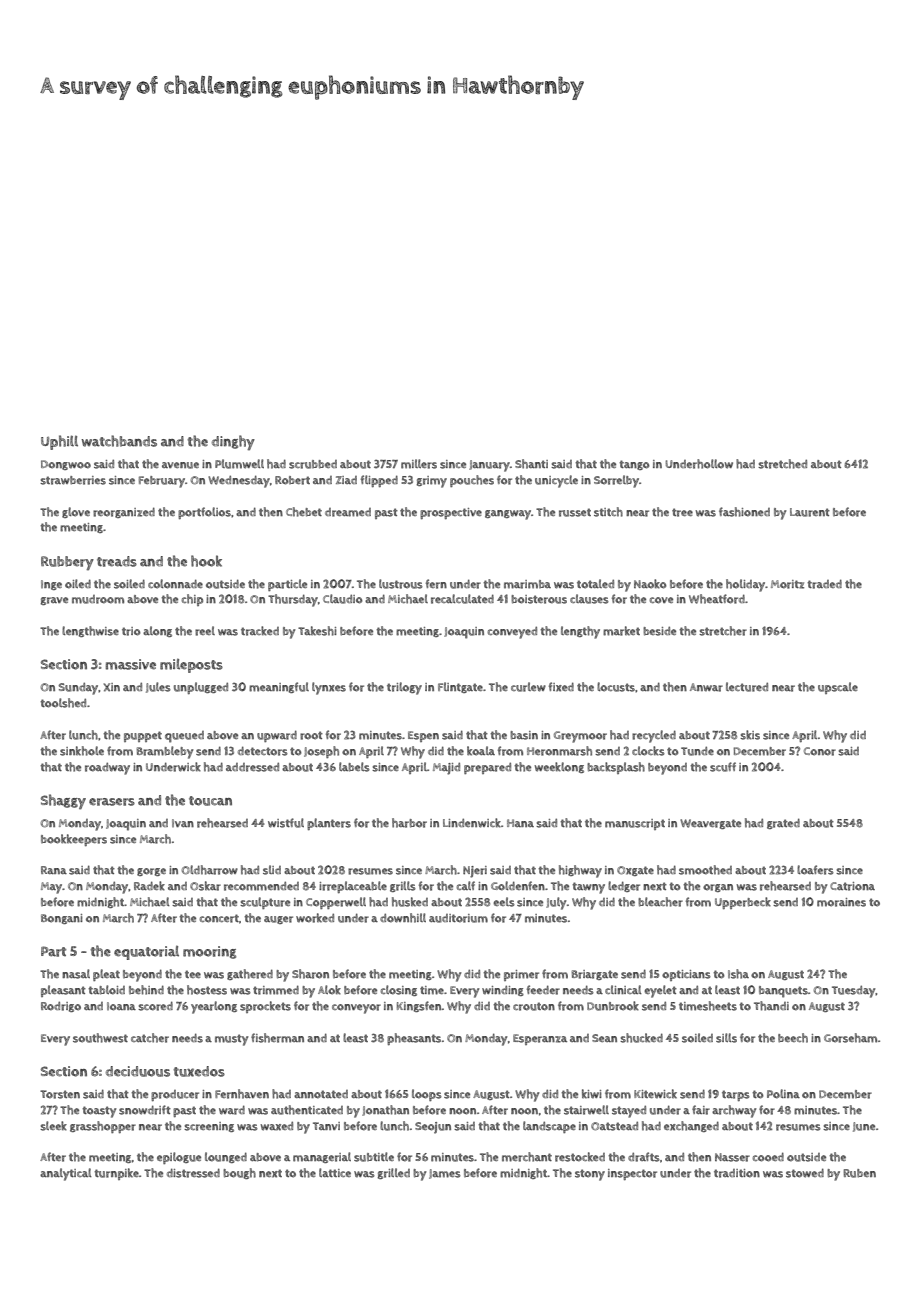  What do you see at coordinates (783, 823) in the screenshot?
I see `grated` at bounding box center [783, 823].
